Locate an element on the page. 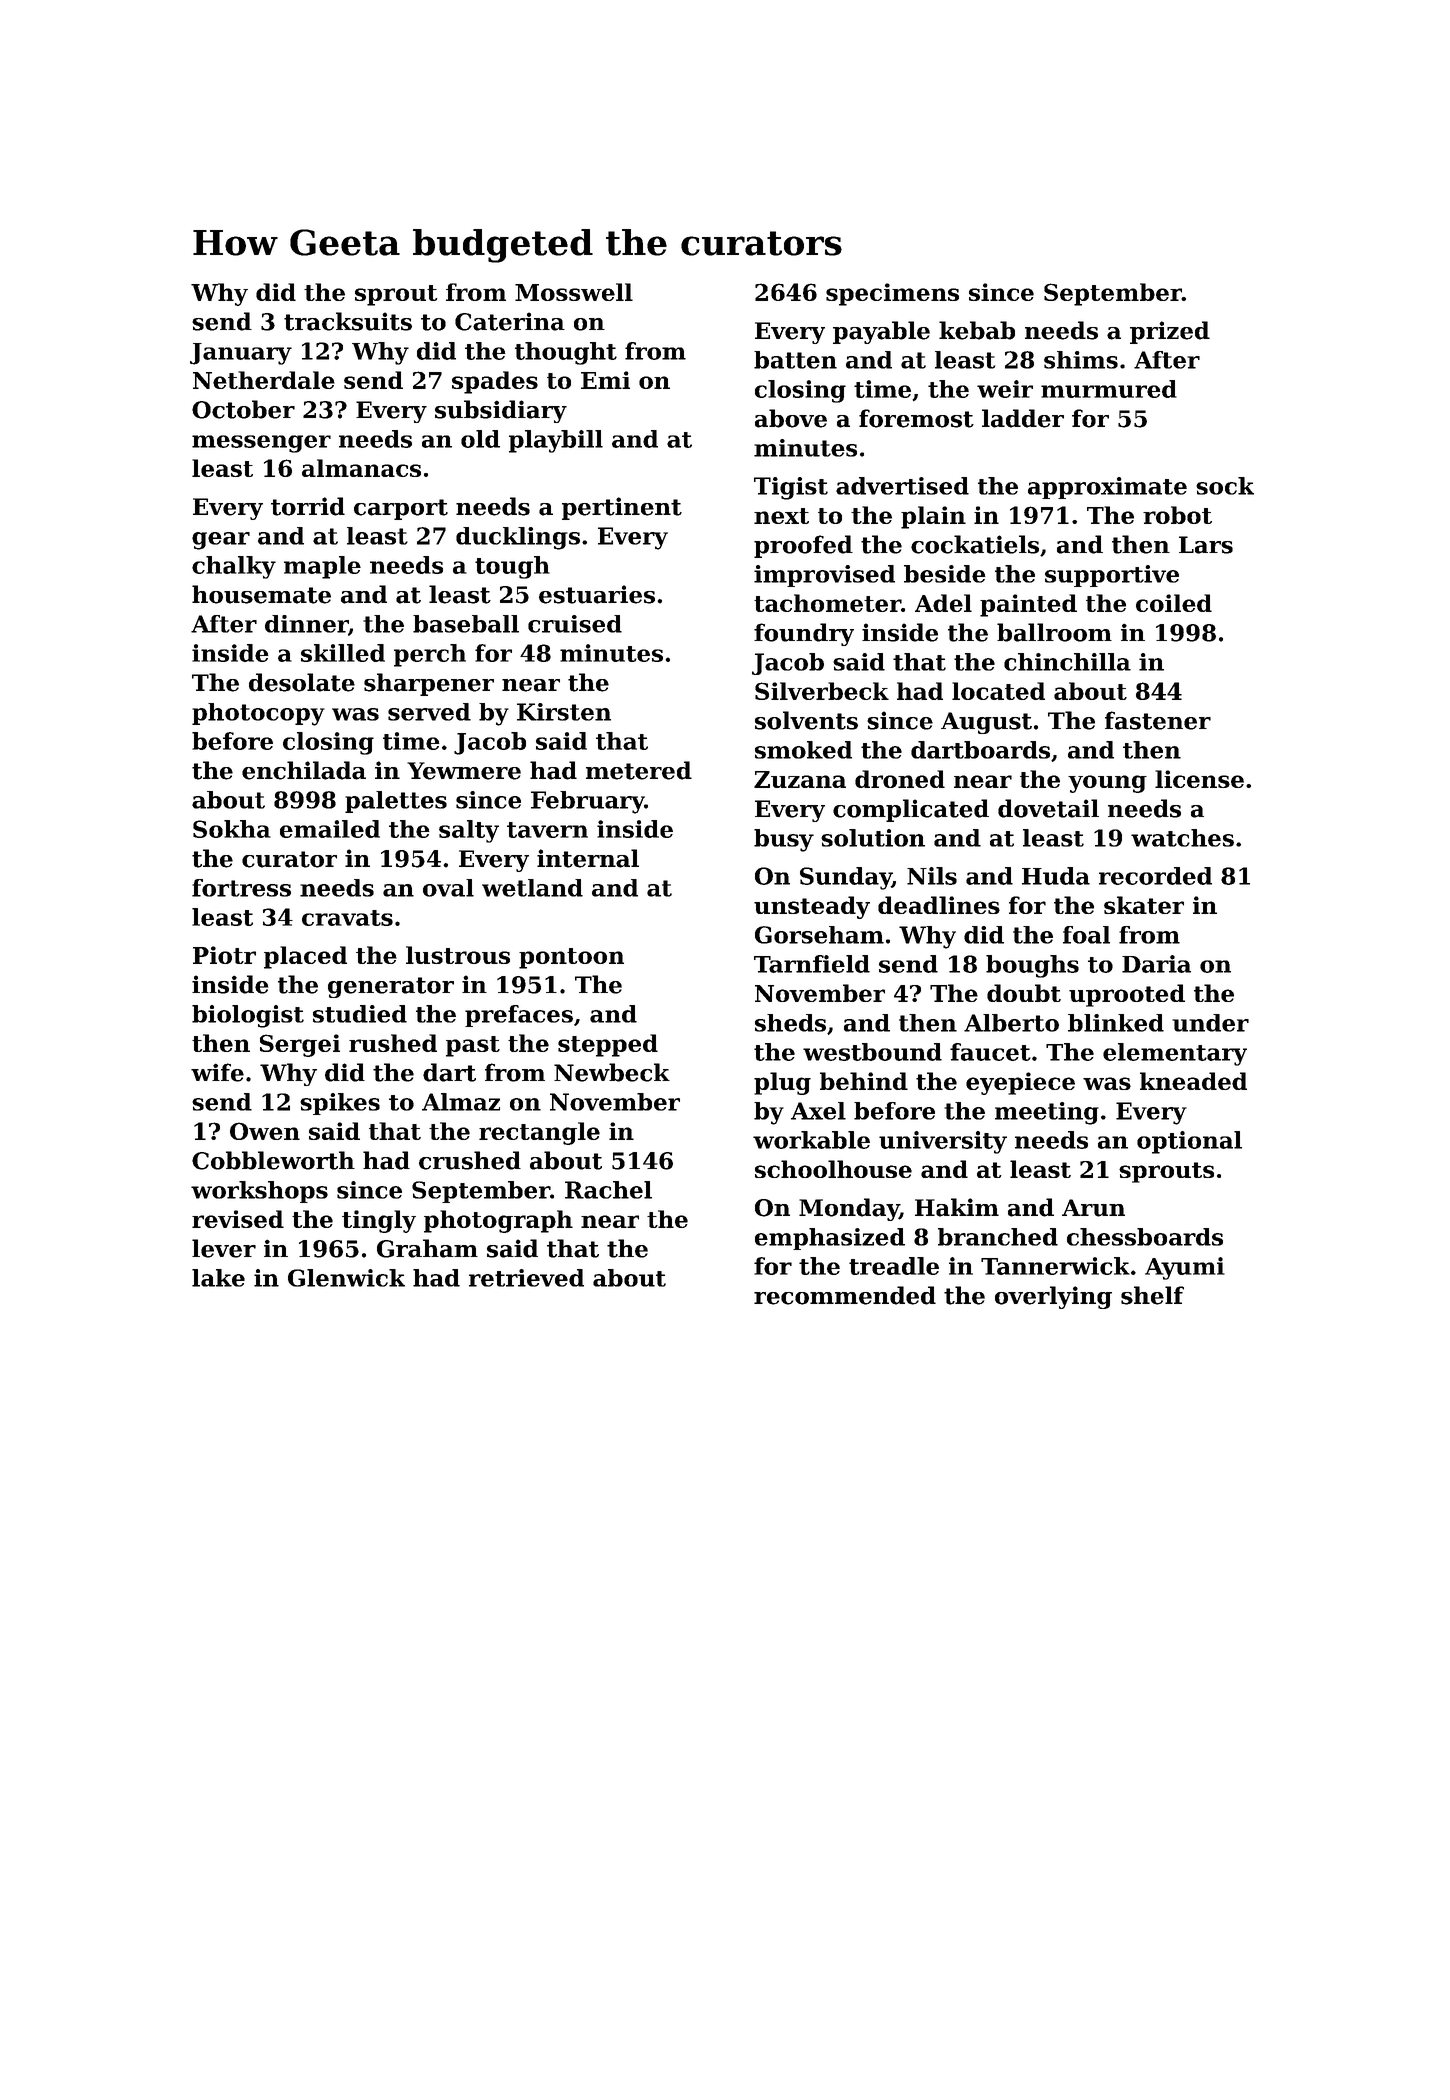 The width and height of the document is (1450, 2100). busy is located at coordinates (784, 840).
